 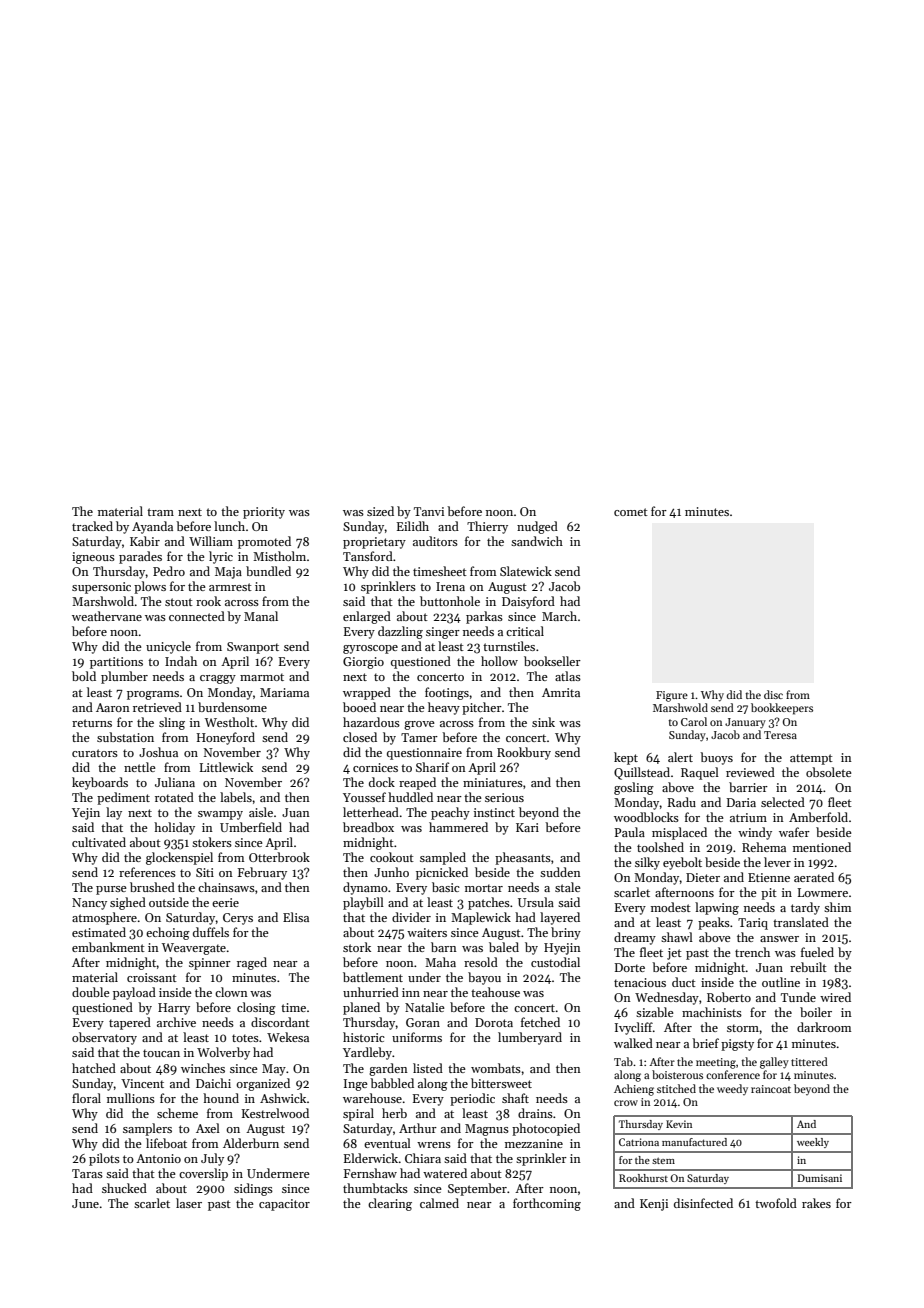 I want to click on comet, so click(x=631, y=512).
